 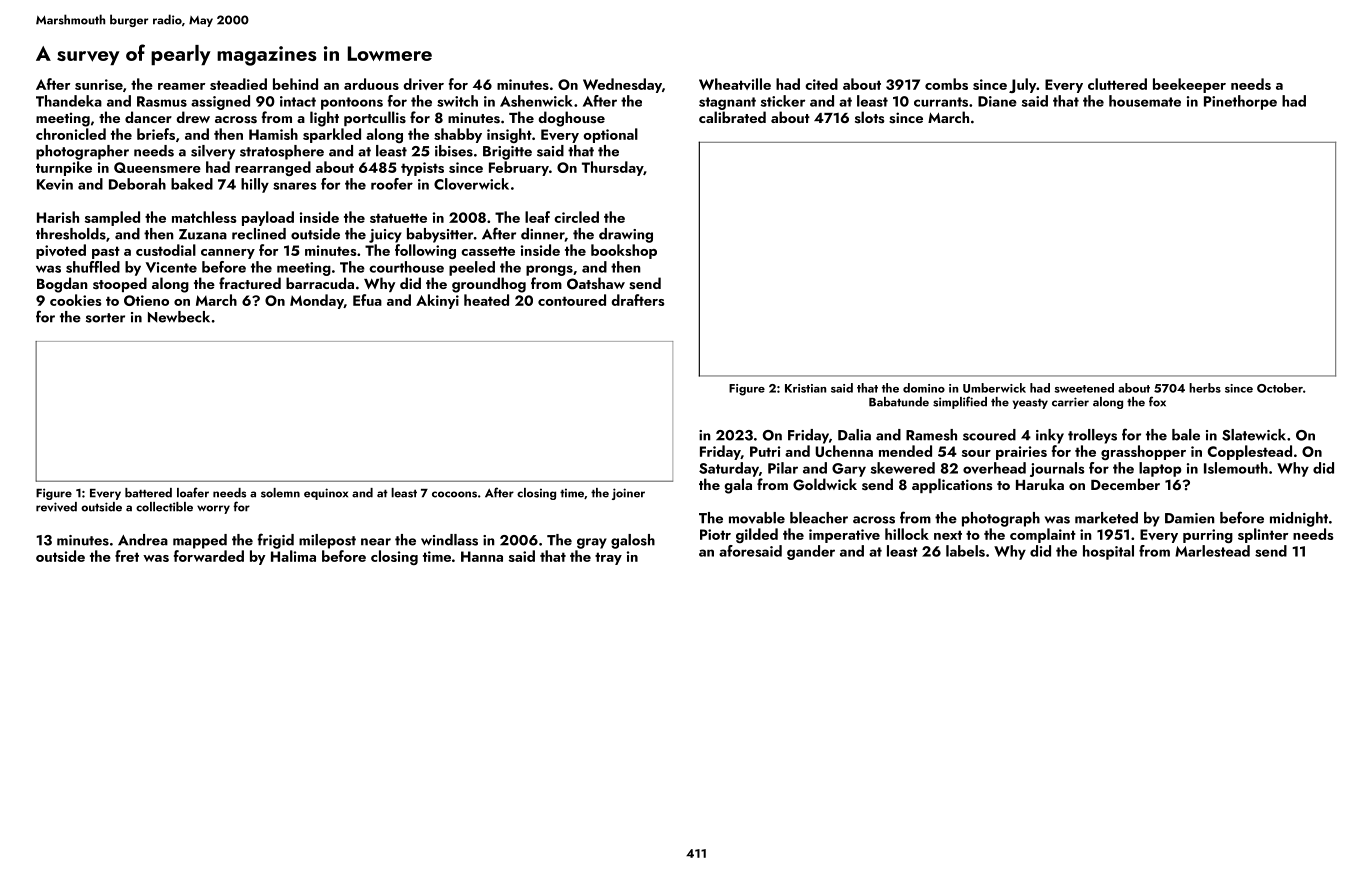 I want to click on fret, so click(x=127, y=556).
